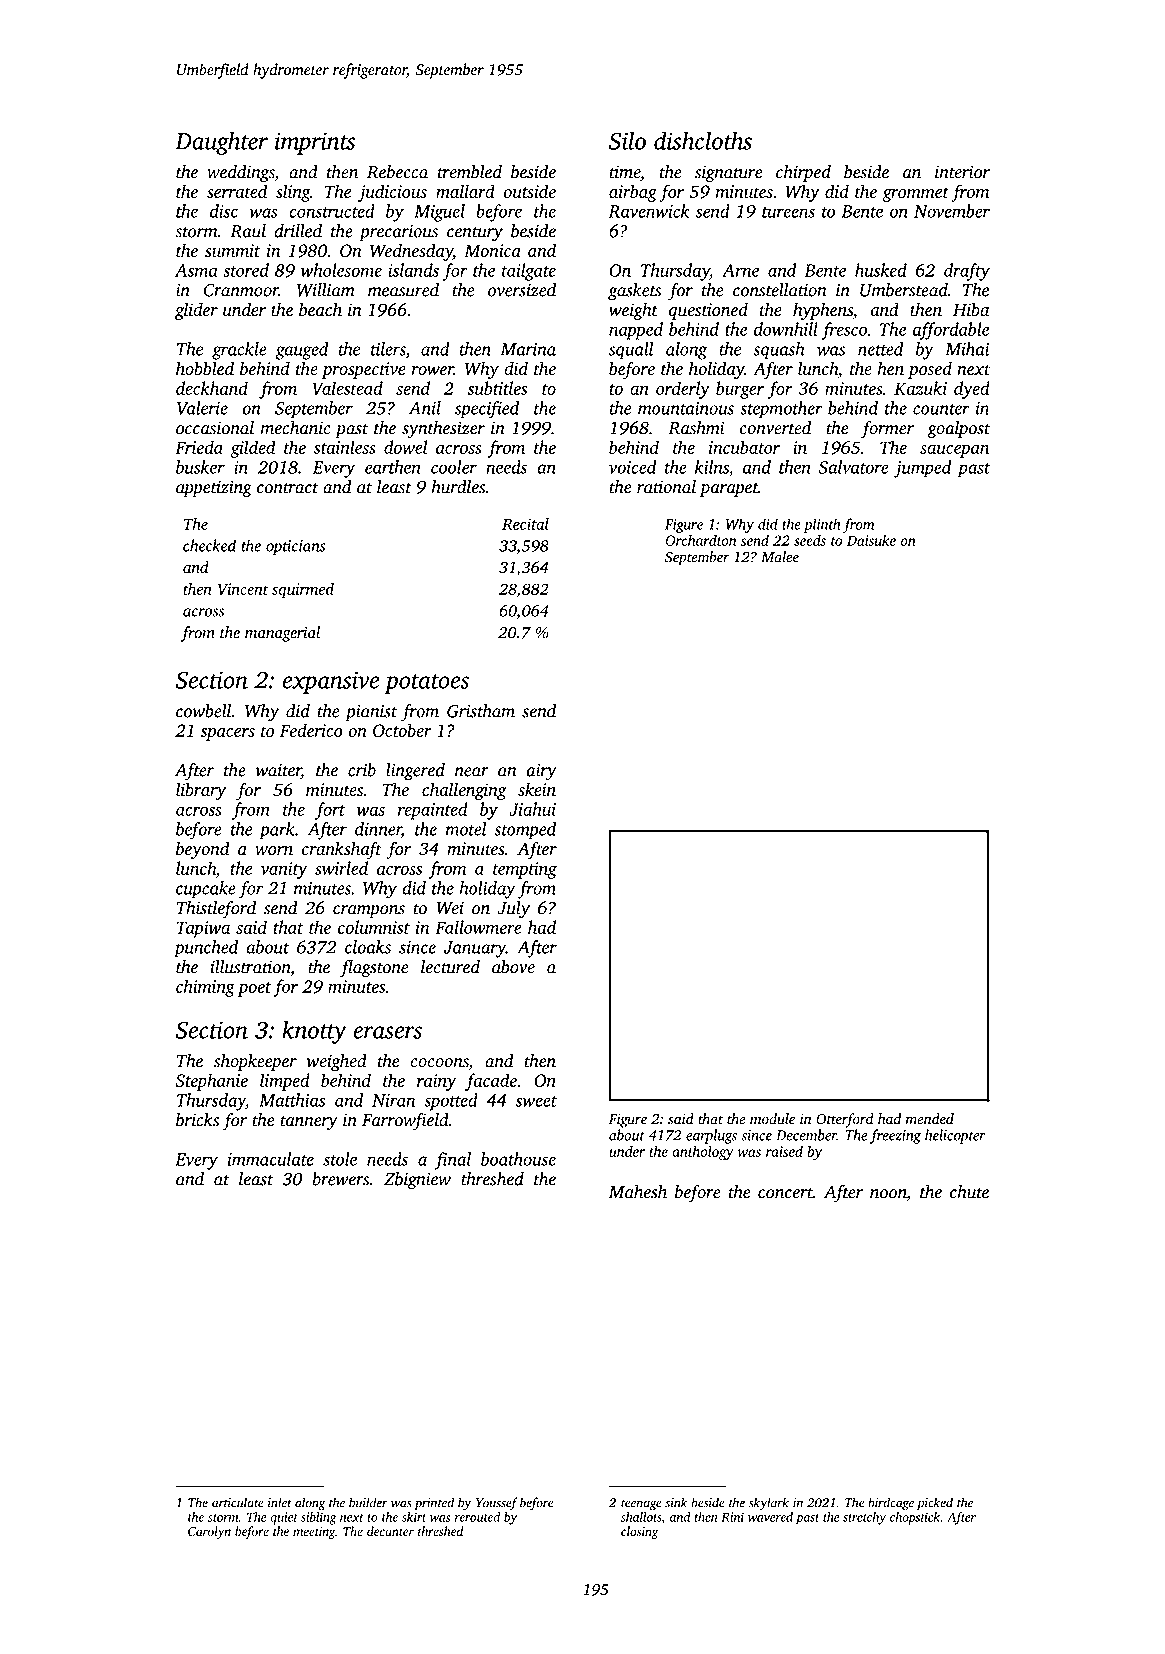 Image resolution: width=1165 pixels, height=1654 pixels. Describe the element at coordinates (871, 540) in the screenshot. I see `Daisuke` at that location.
